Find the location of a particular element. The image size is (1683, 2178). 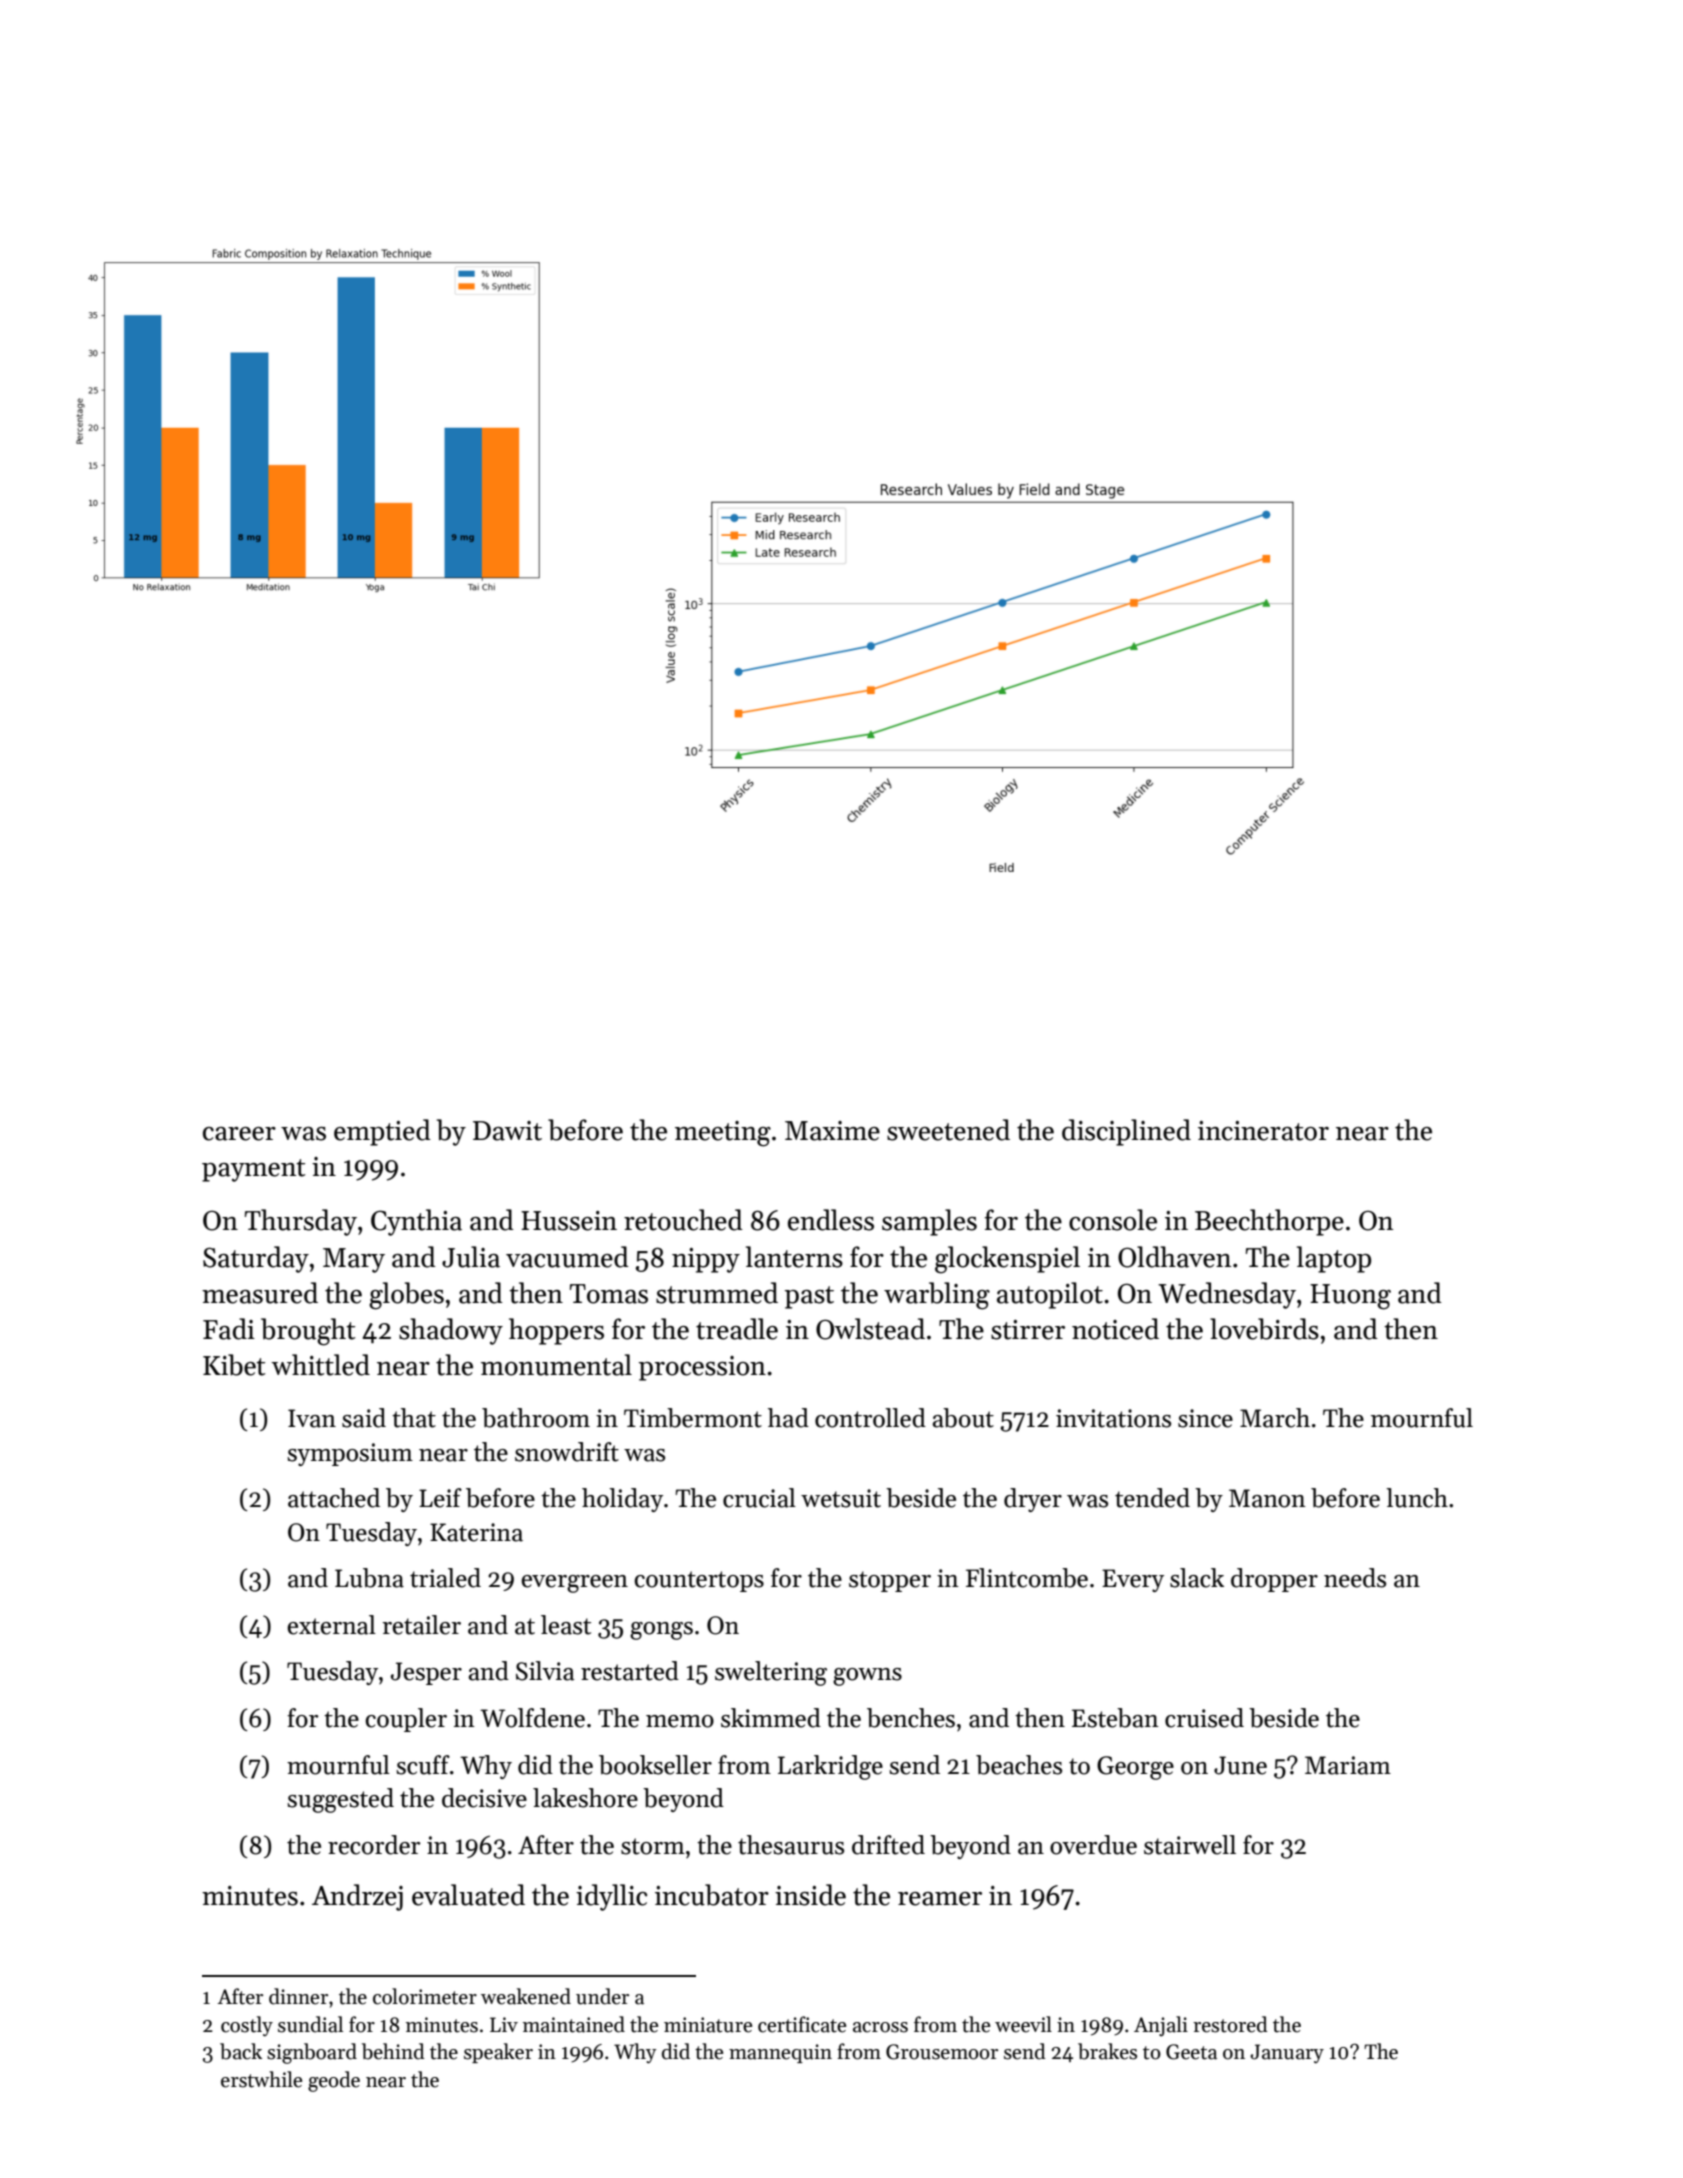

measured is located at coordinates (260, 1293).
